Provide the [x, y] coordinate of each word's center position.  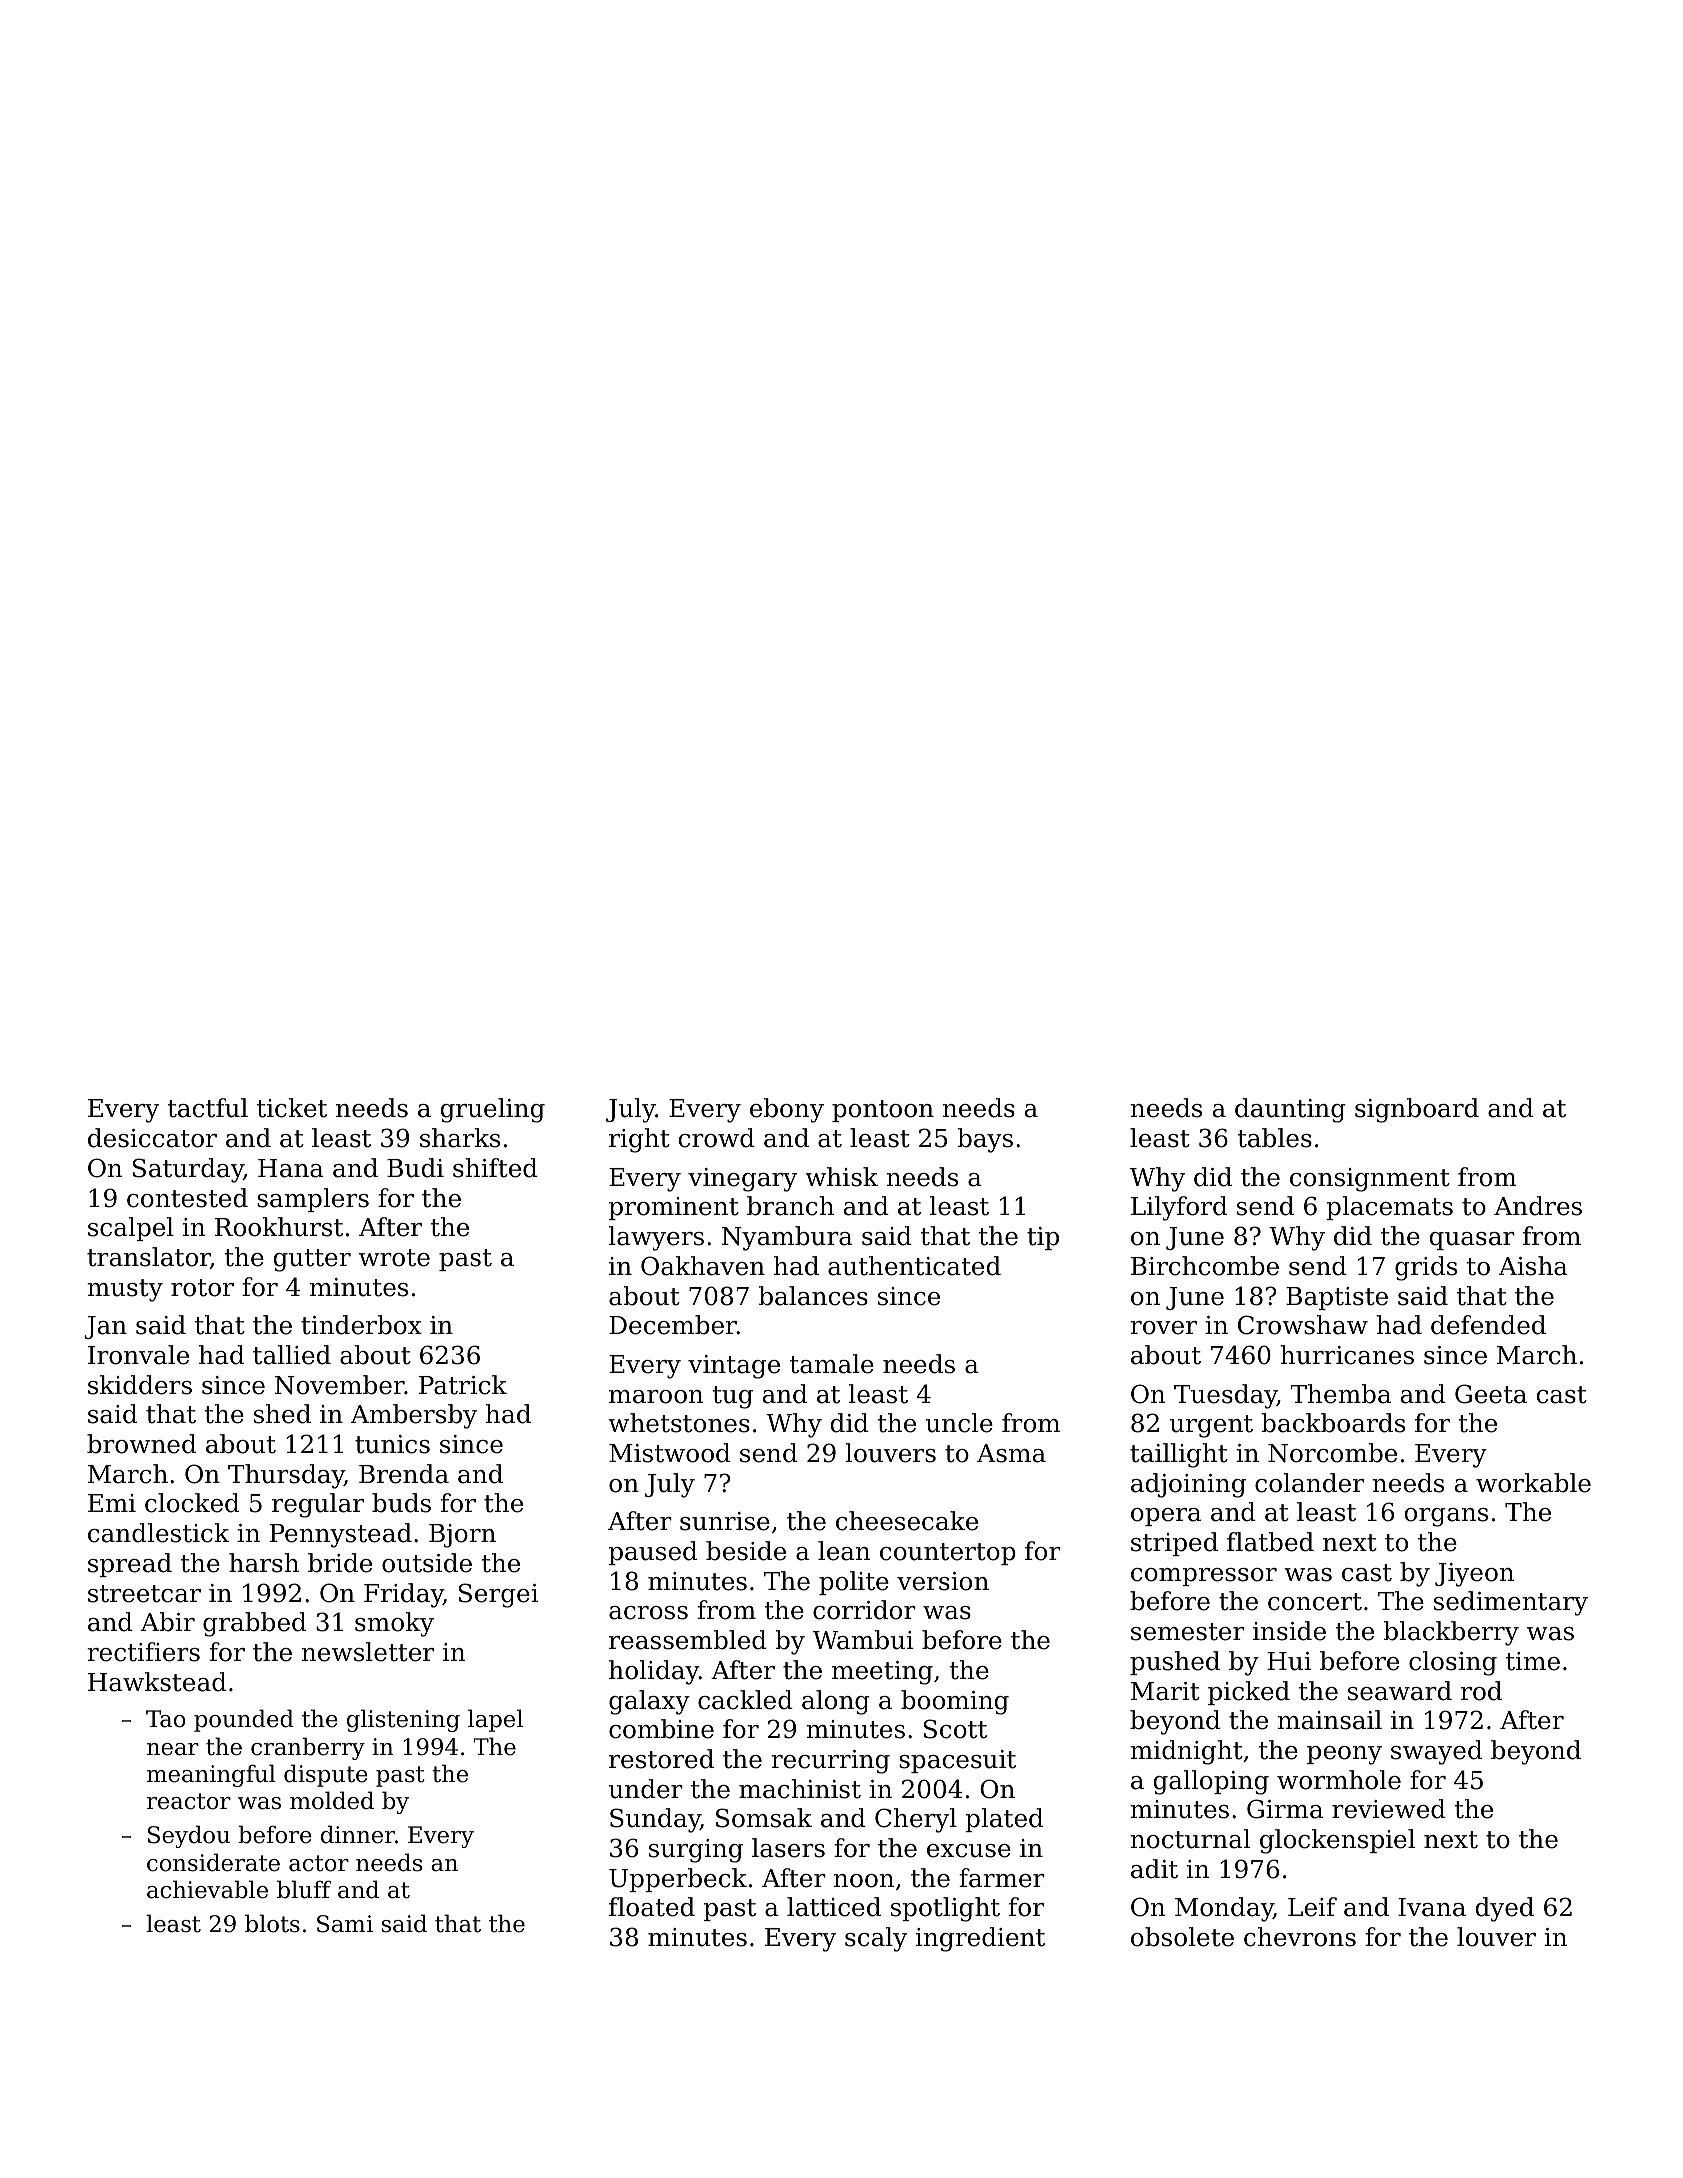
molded [332, 1800]
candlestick [158, 1533]
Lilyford [1179, 1208]
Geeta [1491, 1394]
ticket [292, 1108]
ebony [787, 1110]
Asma [1011, 1453]
